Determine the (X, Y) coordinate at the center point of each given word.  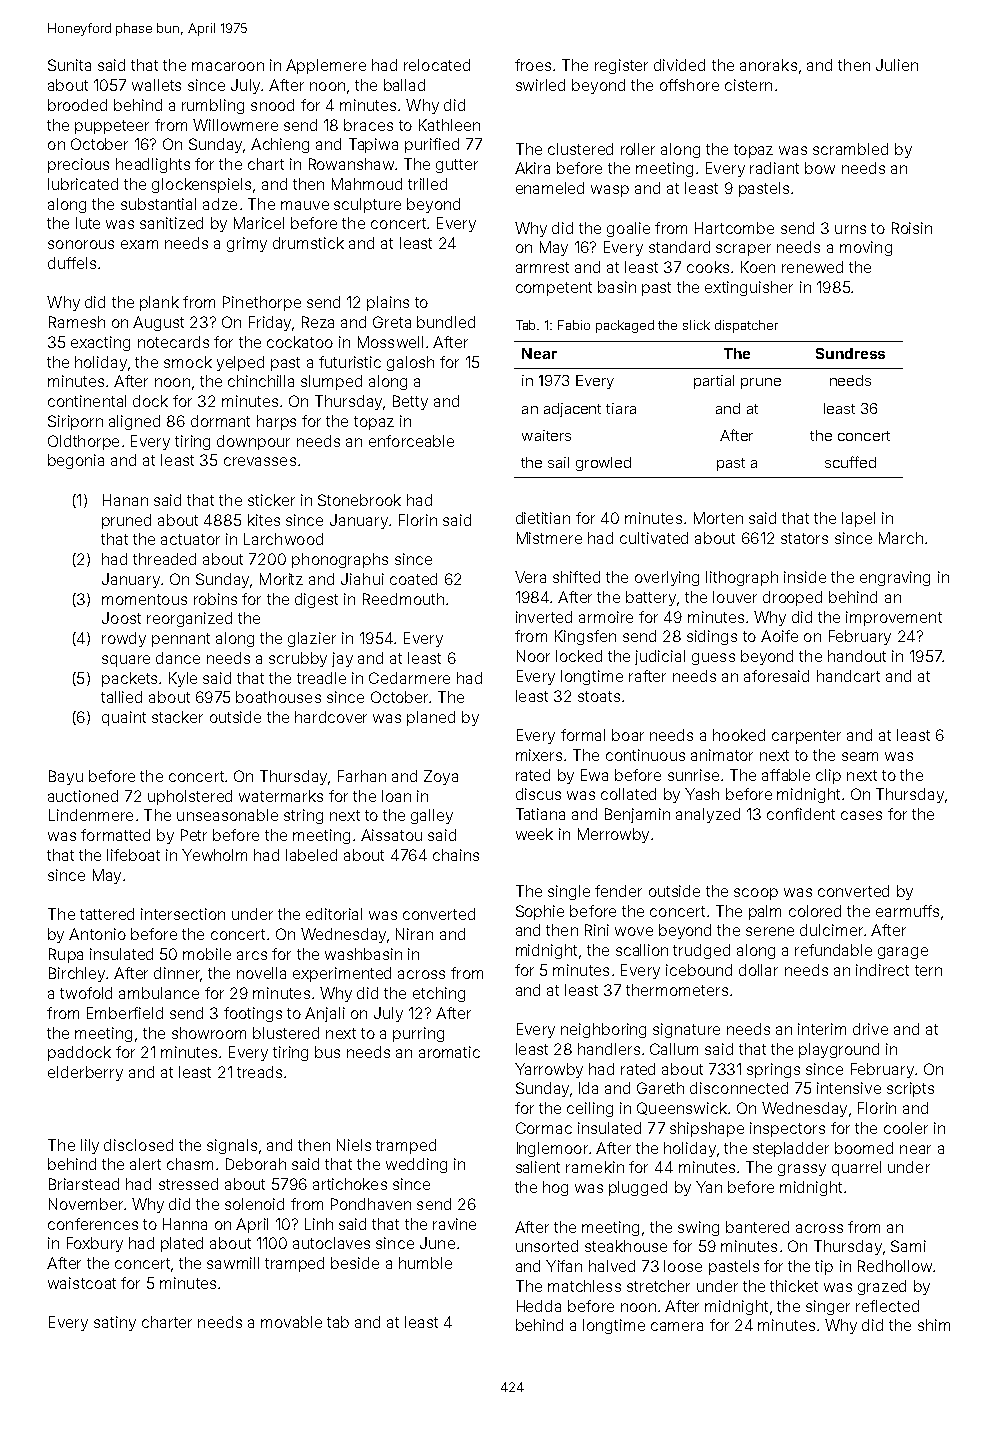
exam (139, 244)
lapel (858, 519)
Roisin (912, 228)
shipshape (707, 1129)
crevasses (260, 461)
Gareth (660, 1088)
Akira (532, 168)
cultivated (654, 538)
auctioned (83, 796)
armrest (542, 267)
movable (291, 1322)
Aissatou (391, 835)
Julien (897, 65)
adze (220, 204)
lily (90, 1146)
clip (828, 776)
